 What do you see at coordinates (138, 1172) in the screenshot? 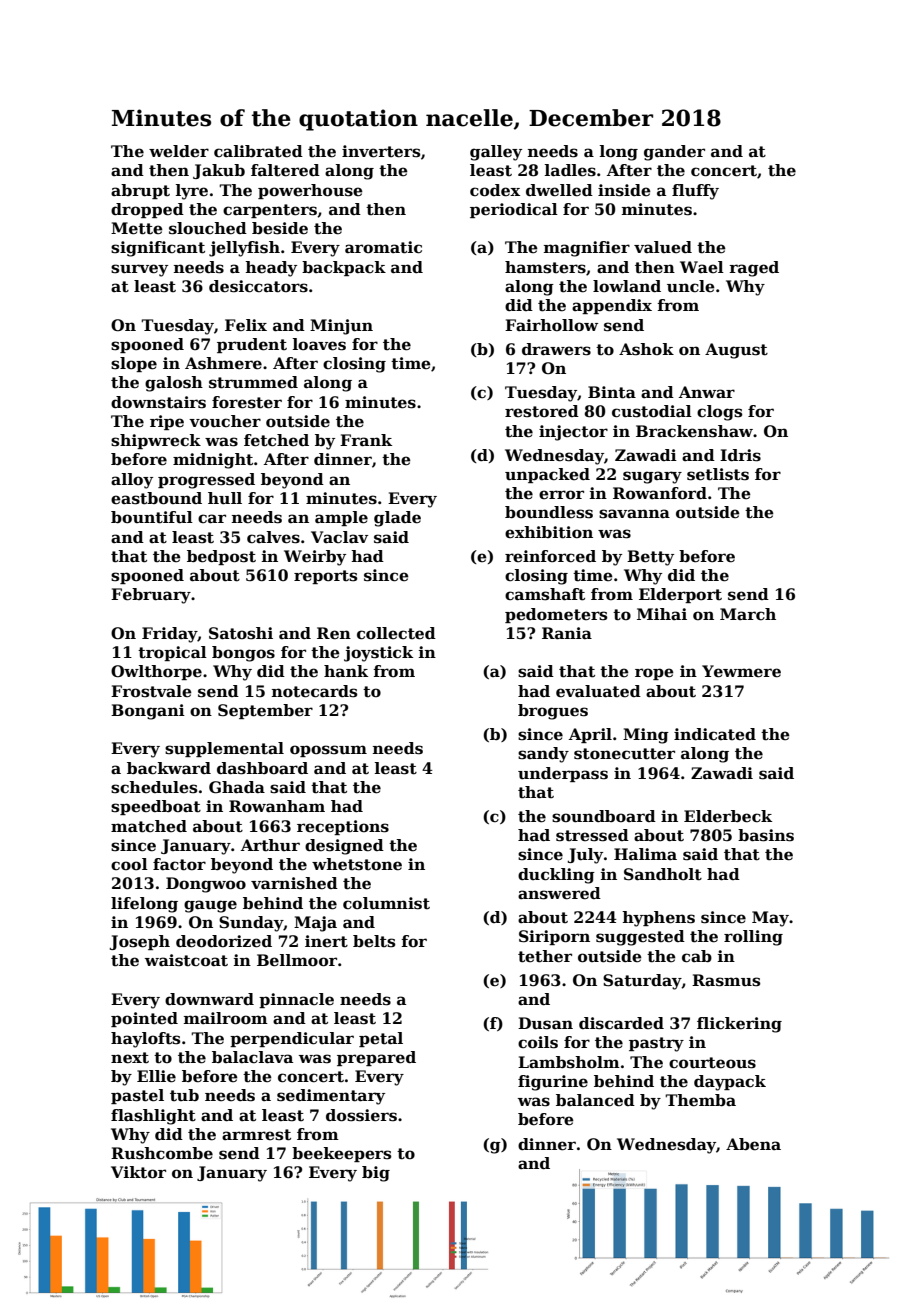
I see `Viktor` at bounding box center [138, 1172].
